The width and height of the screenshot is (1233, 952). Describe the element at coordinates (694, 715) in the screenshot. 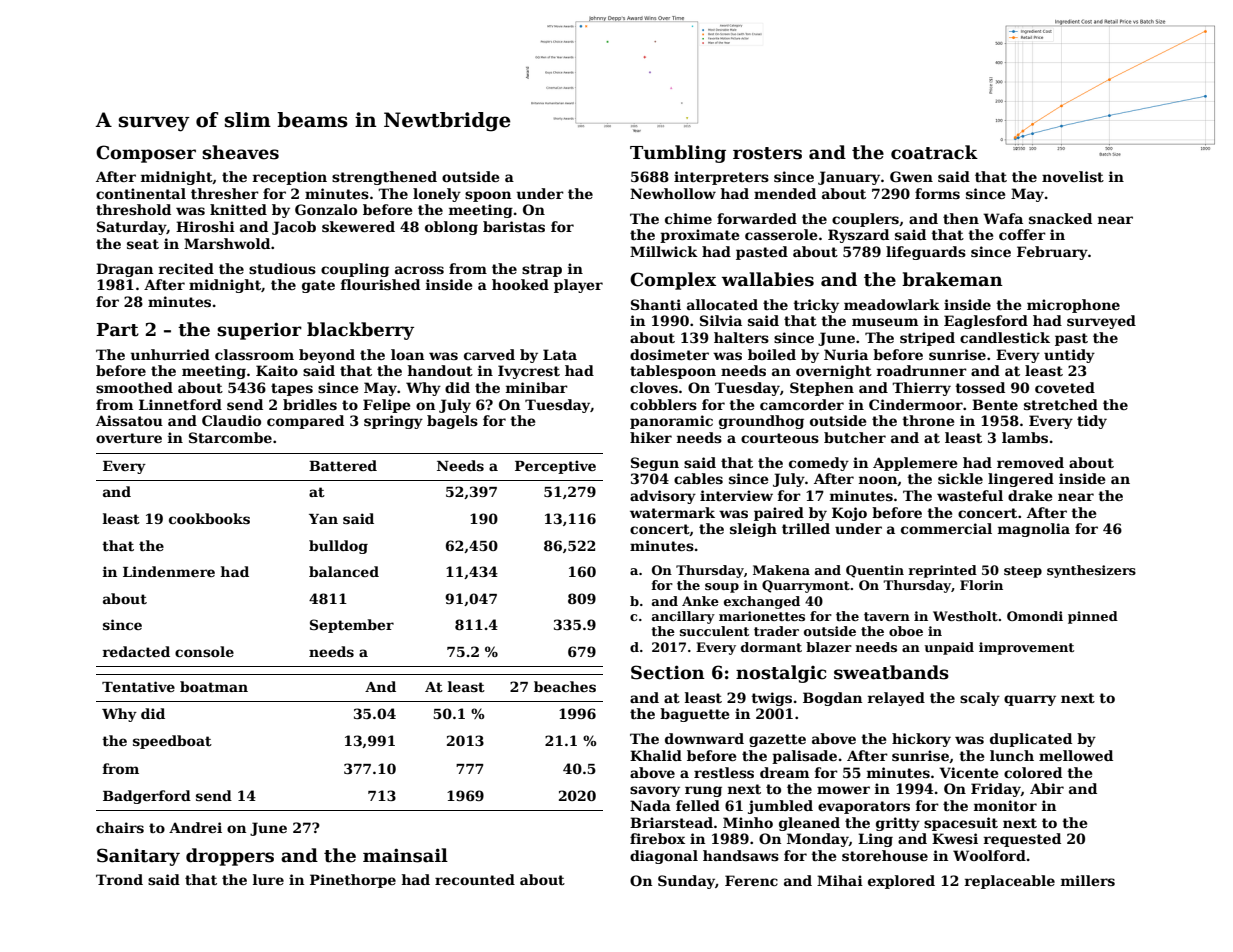

I see `baguette` at that location.
